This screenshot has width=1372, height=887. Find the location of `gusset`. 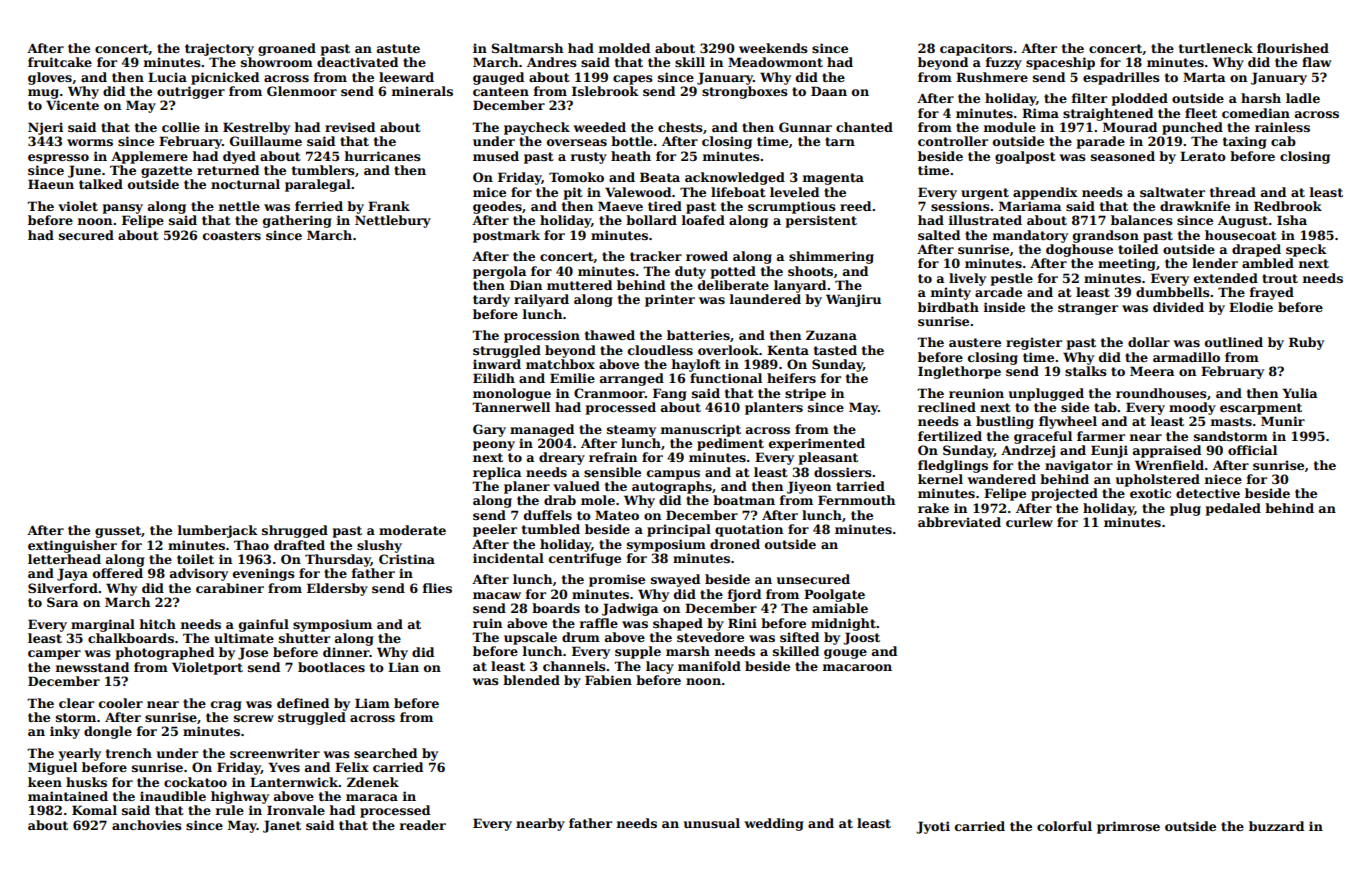

gusset is located at coordinates (118, 532).
